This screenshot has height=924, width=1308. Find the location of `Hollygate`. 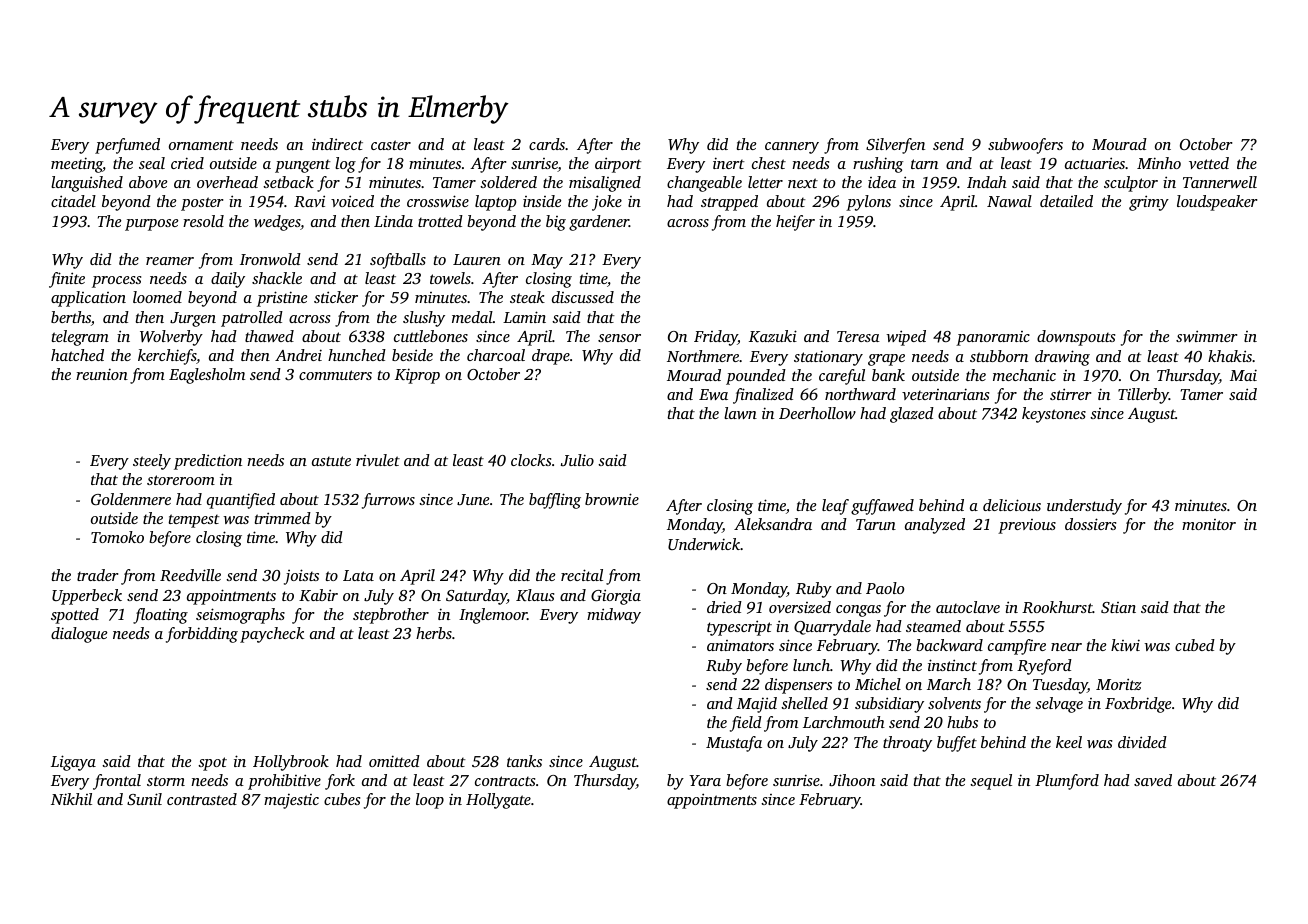

Hollygate is located at coordinates (498, 801).
